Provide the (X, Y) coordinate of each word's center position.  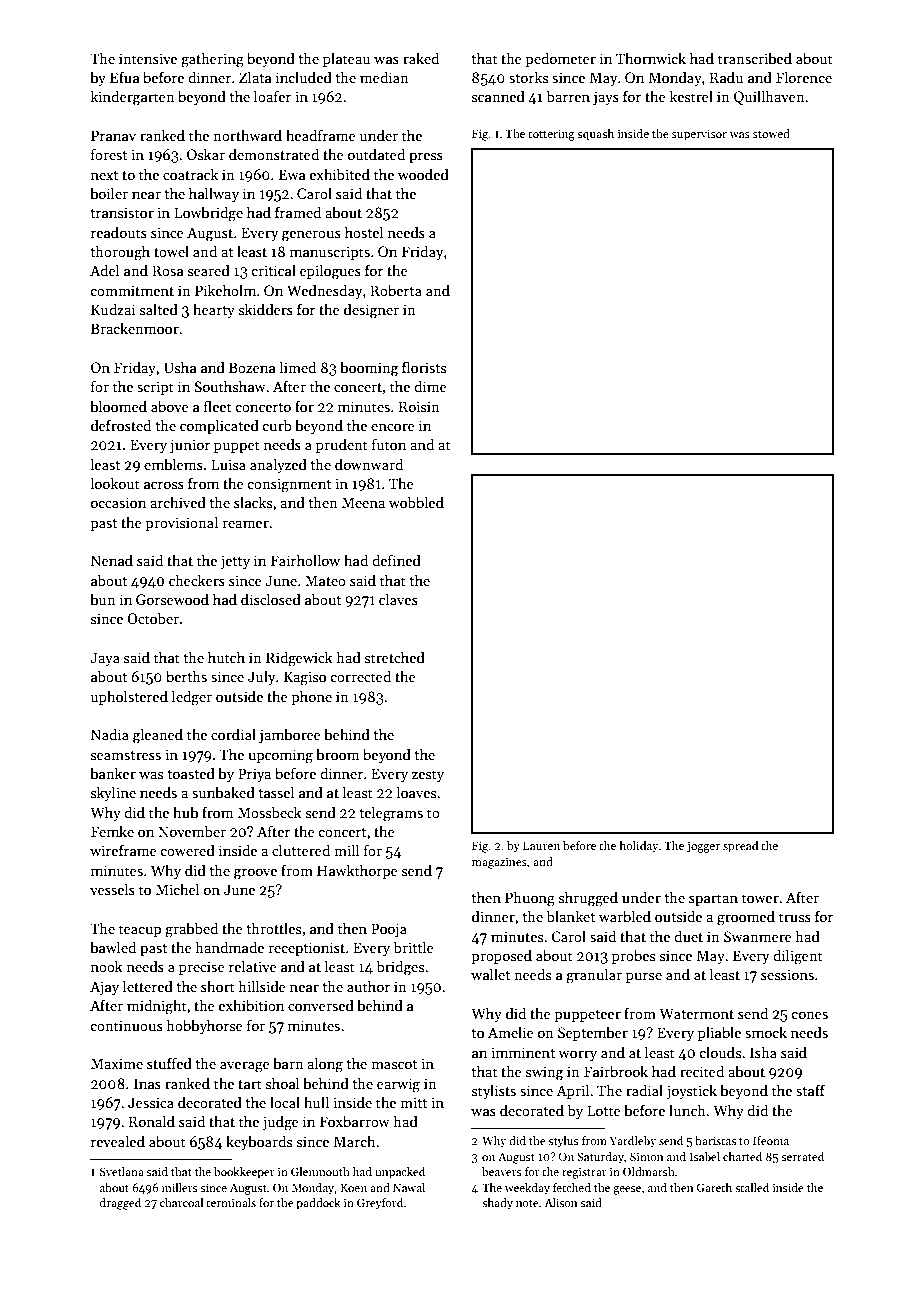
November (192, 831)
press (426, 157)
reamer (245, 524)
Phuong (530, 899)
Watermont (696, 1013)
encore (393, 427)
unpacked (400, 1173)
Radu (726, 77)
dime (430, 386)
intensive (148, 58)
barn (288, 1063)
